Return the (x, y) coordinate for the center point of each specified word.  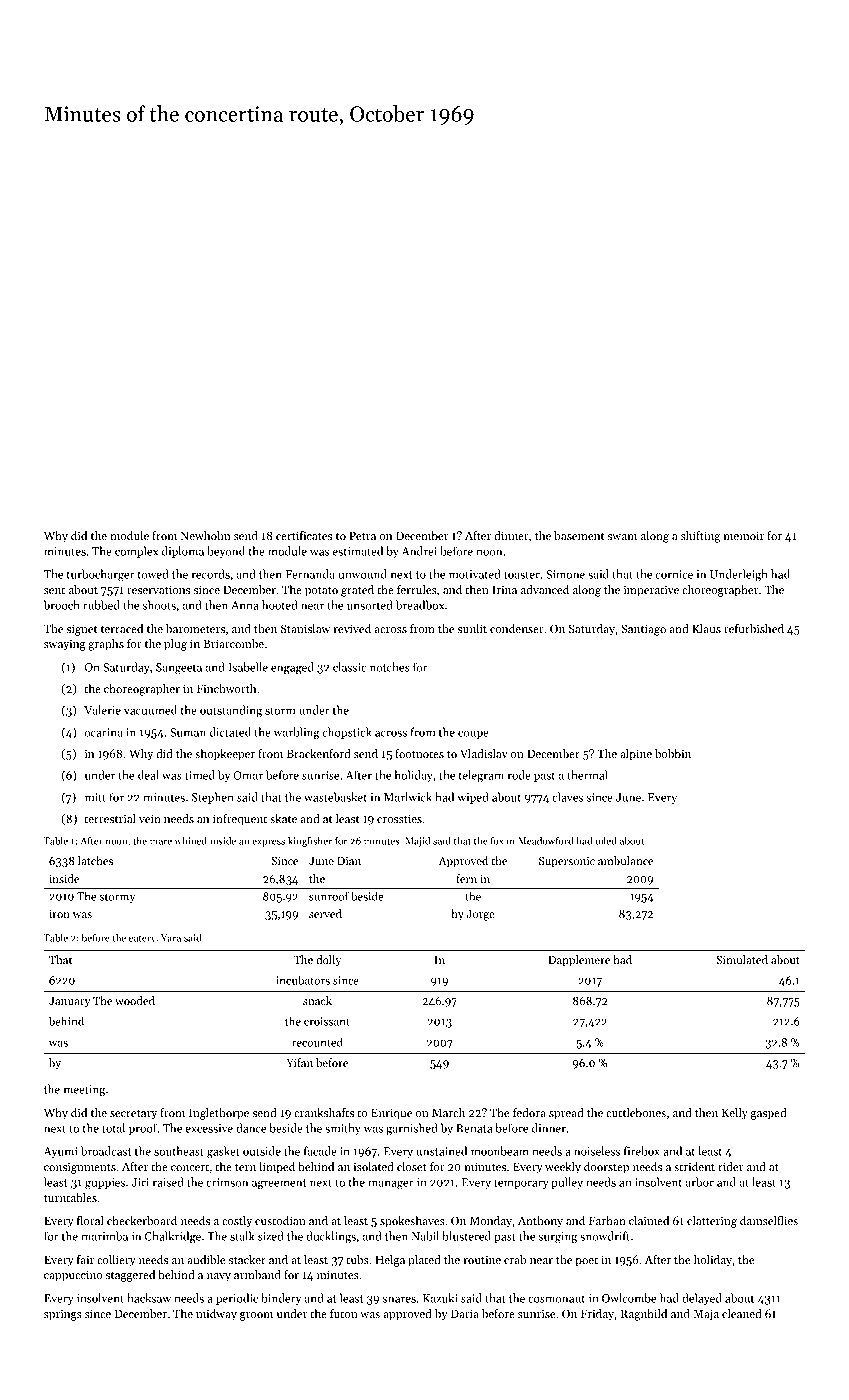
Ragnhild (644, 1315)
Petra (362, 535)
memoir (743, 535)
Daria (465, 1313)
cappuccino (73, 1276)
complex (136, 552)
